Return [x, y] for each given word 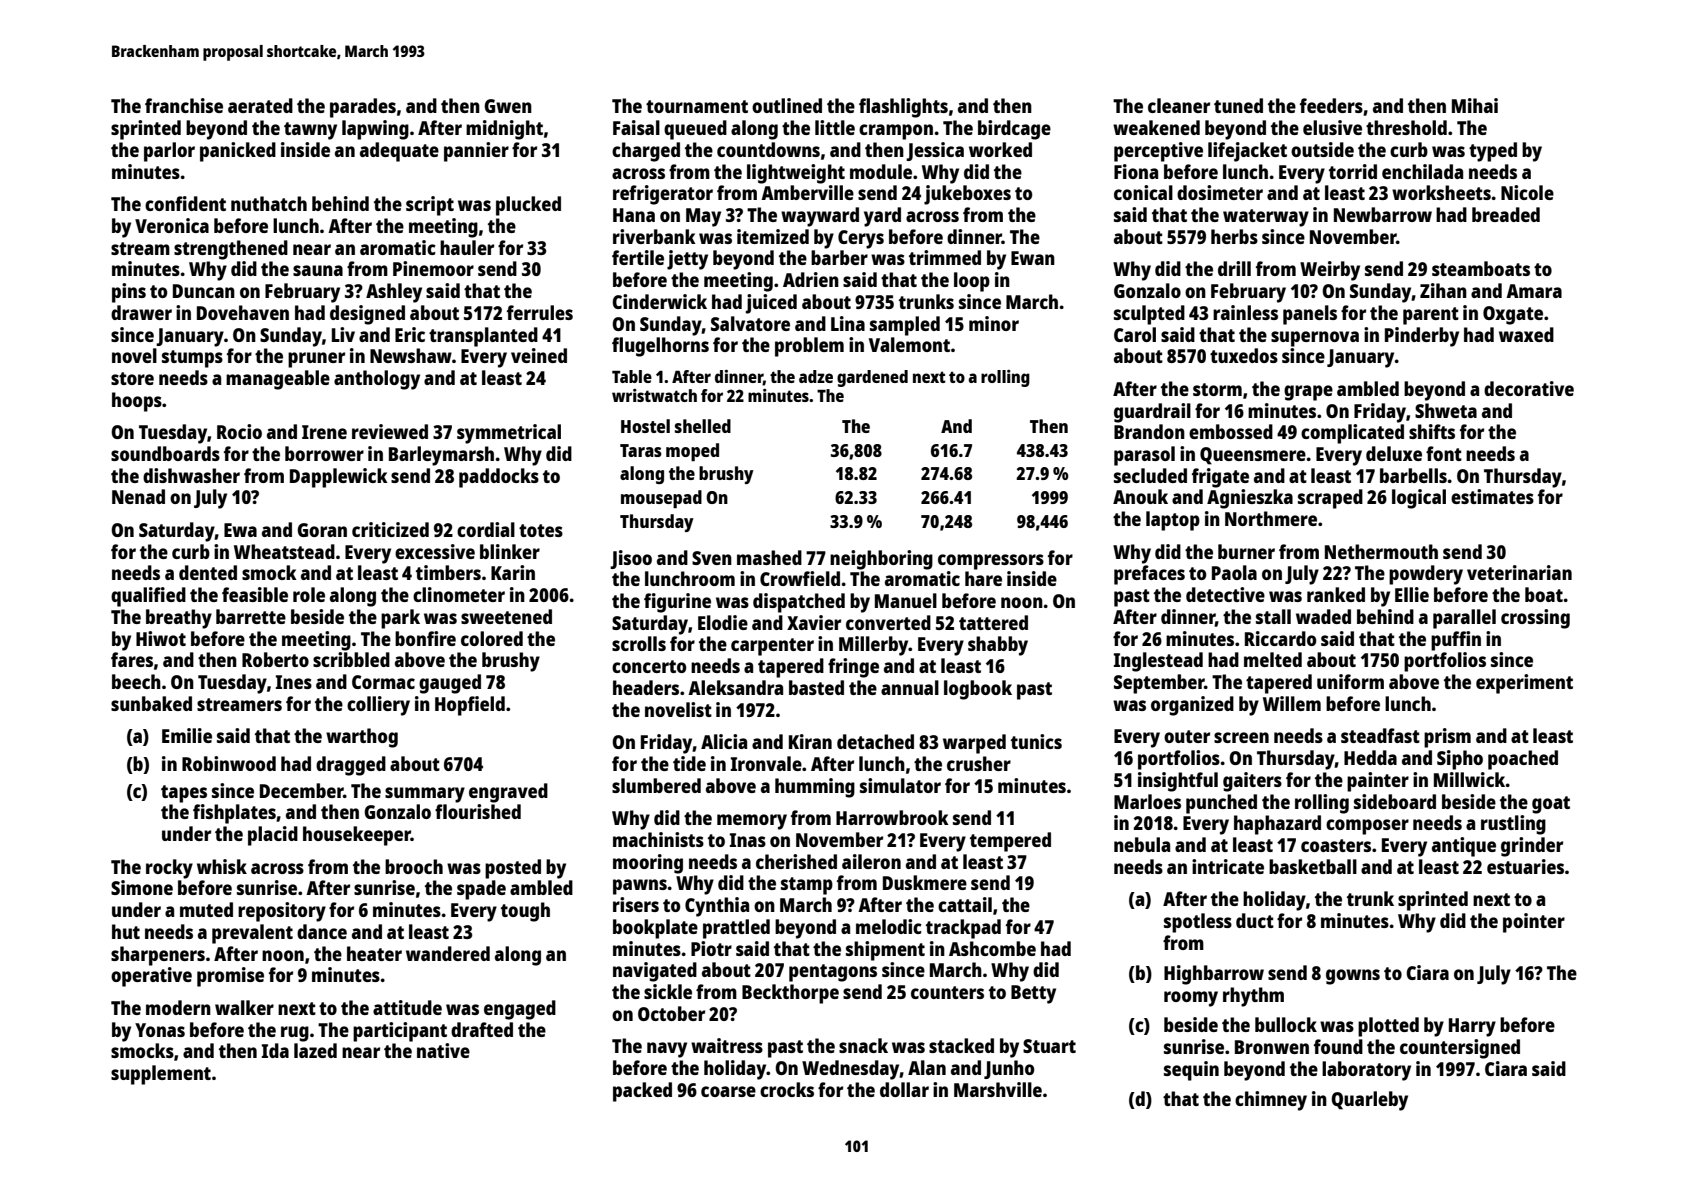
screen [1241, 737]
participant [400, 1032]
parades [363, 108]
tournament [697, 106]
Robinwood [229, 763]
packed [642, 1092]
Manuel [906, 600]
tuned [1238, 105]
